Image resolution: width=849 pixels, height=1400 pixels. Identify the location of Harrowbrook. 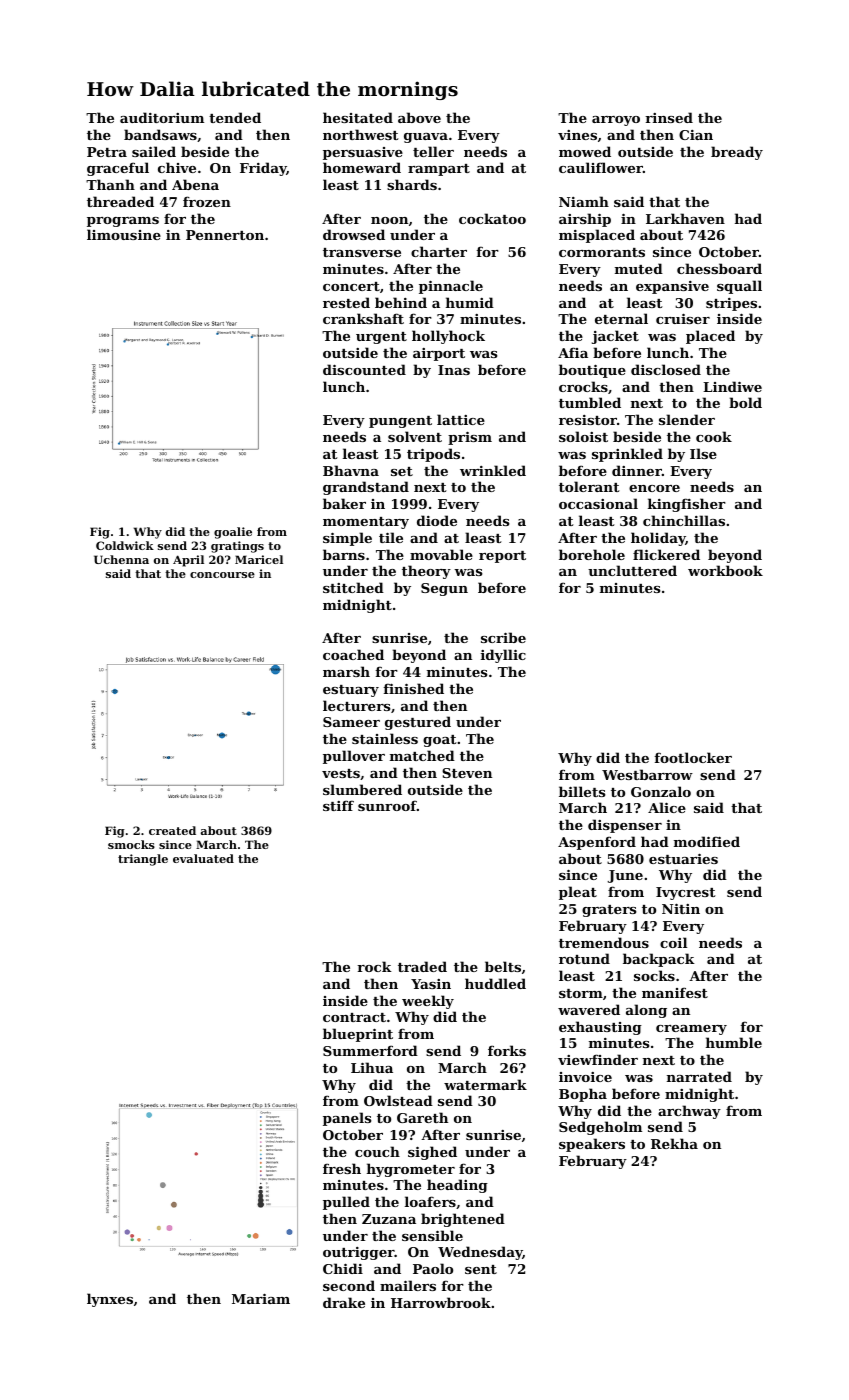
(441, 1302).
